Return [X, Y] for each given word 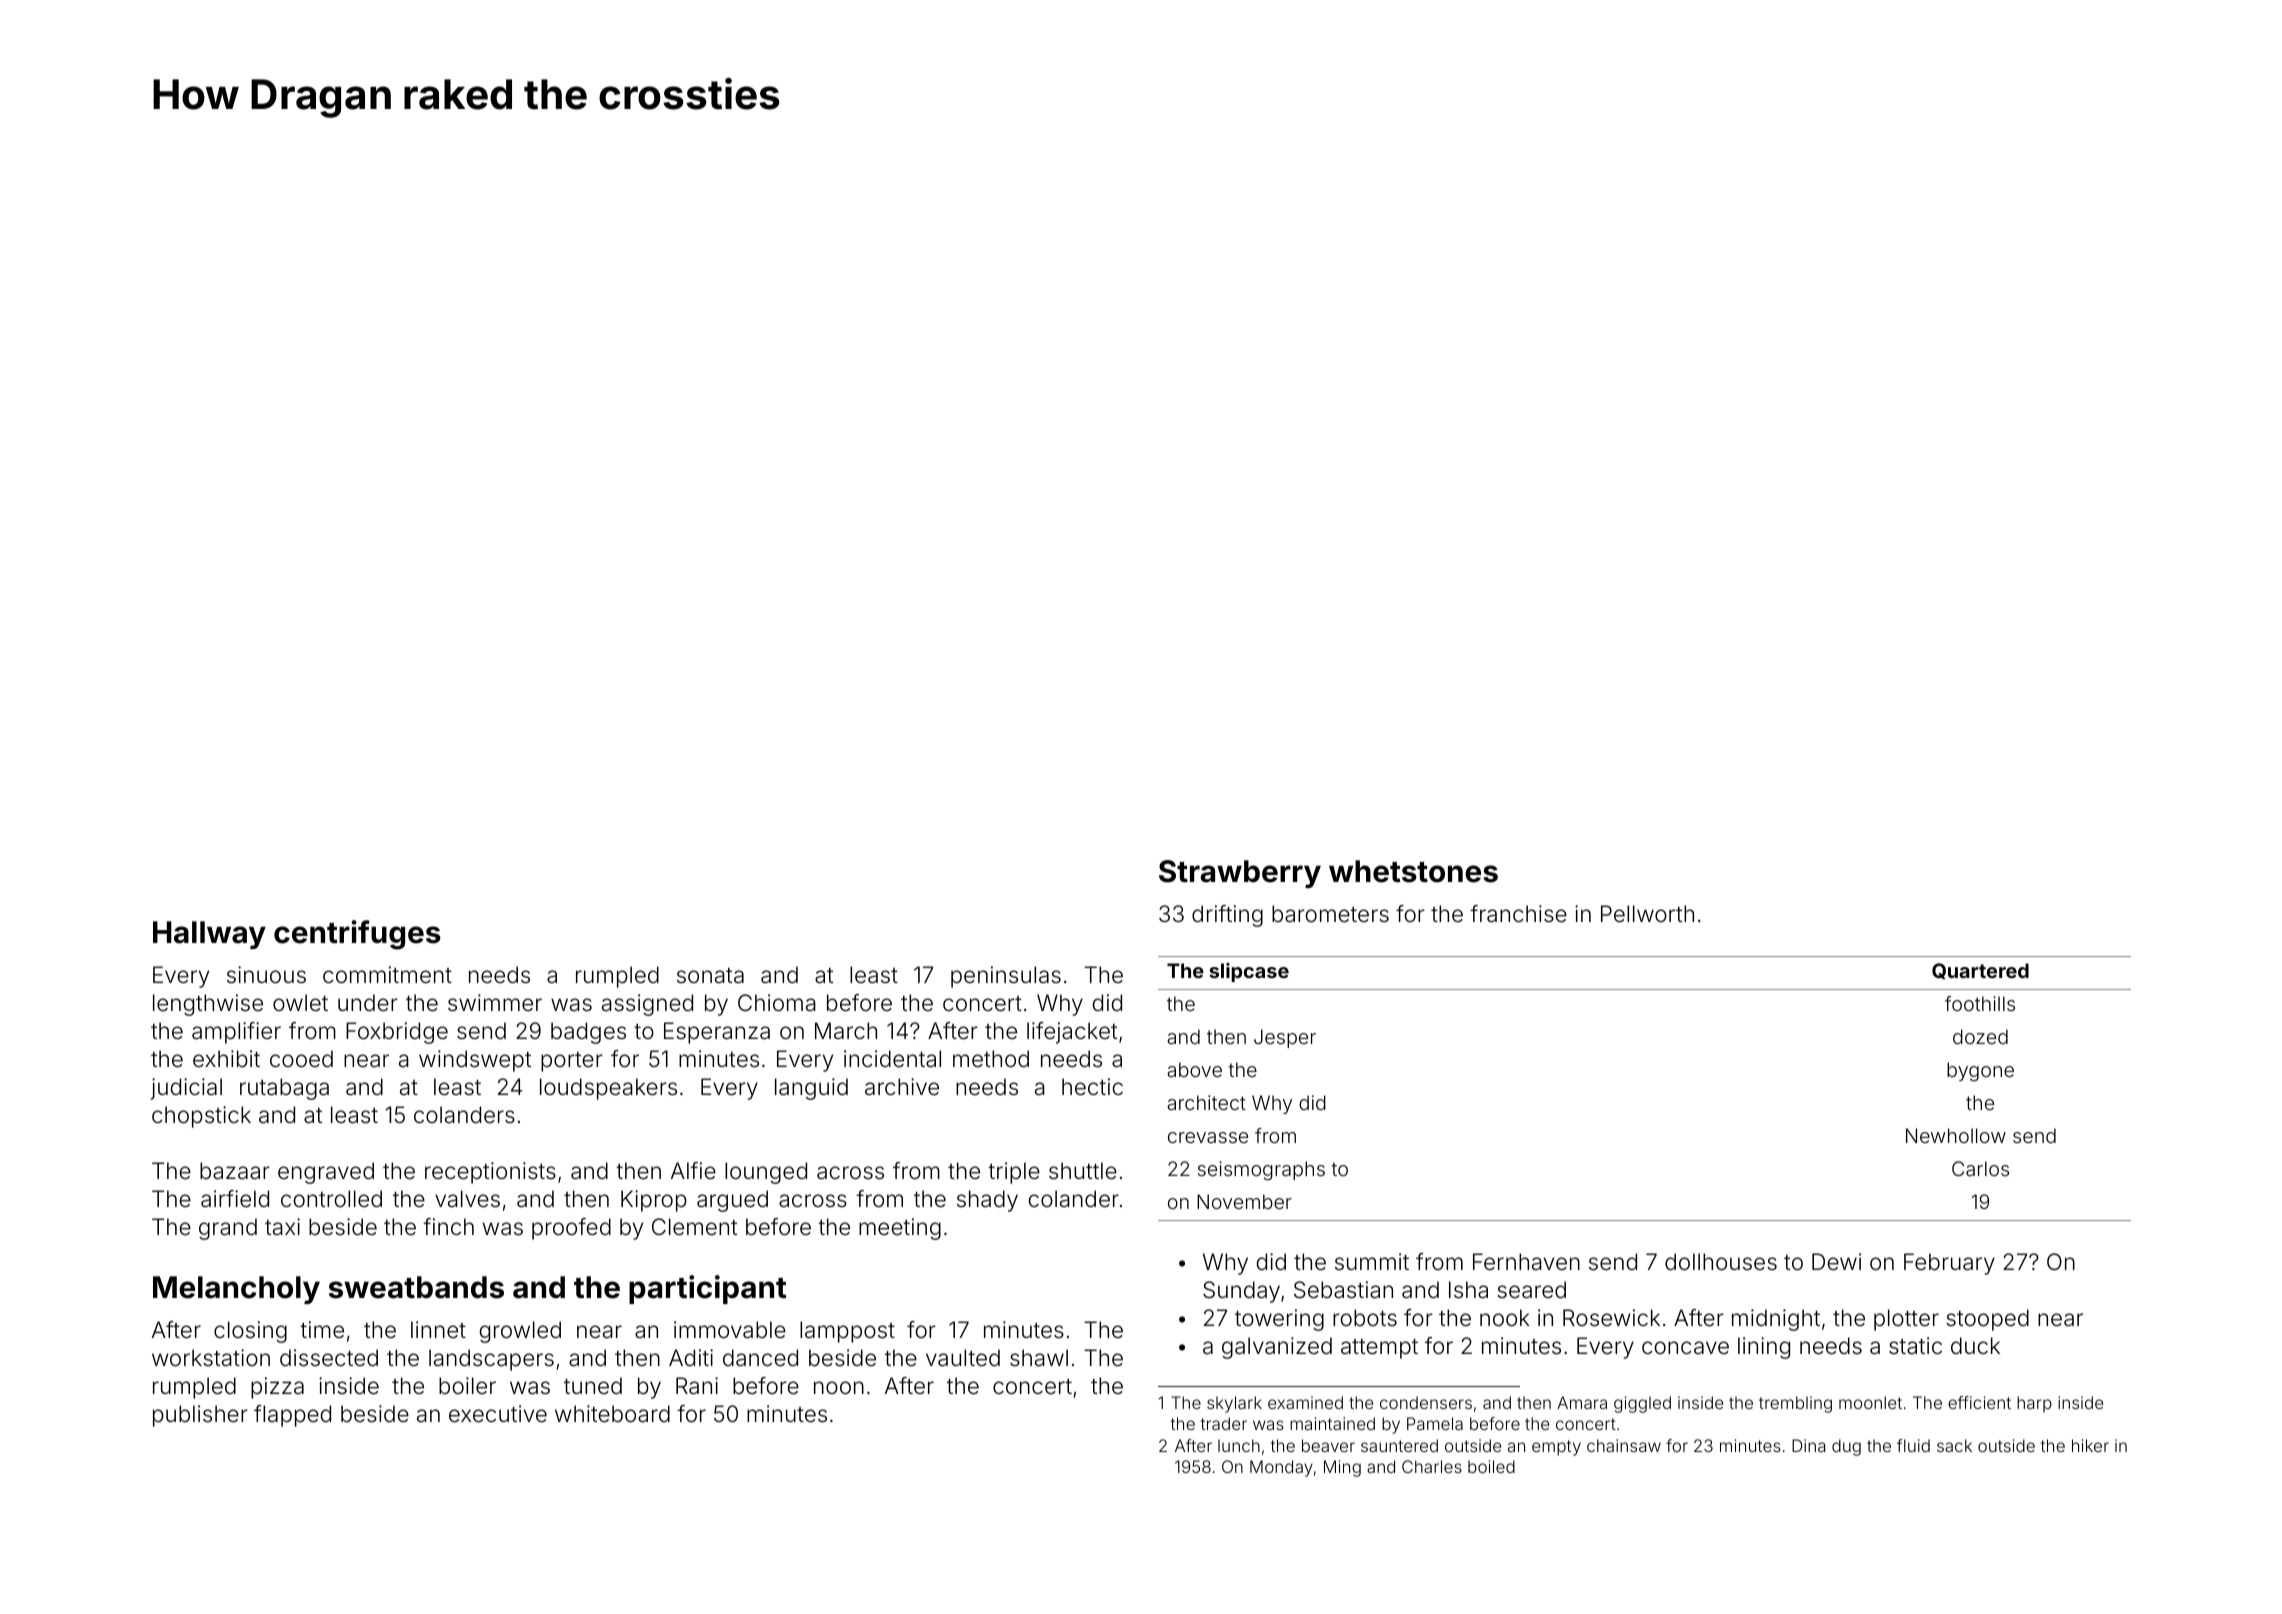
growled [520, 1332]
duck [1975, 1345]
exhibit [226, 1058]
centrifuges [357, 935]
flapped [292, 1416]
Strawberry [1240, 874]
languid [811, 1089]
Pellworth [1647, 914]
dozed [1980, 1036]
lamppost [847, 1332]
